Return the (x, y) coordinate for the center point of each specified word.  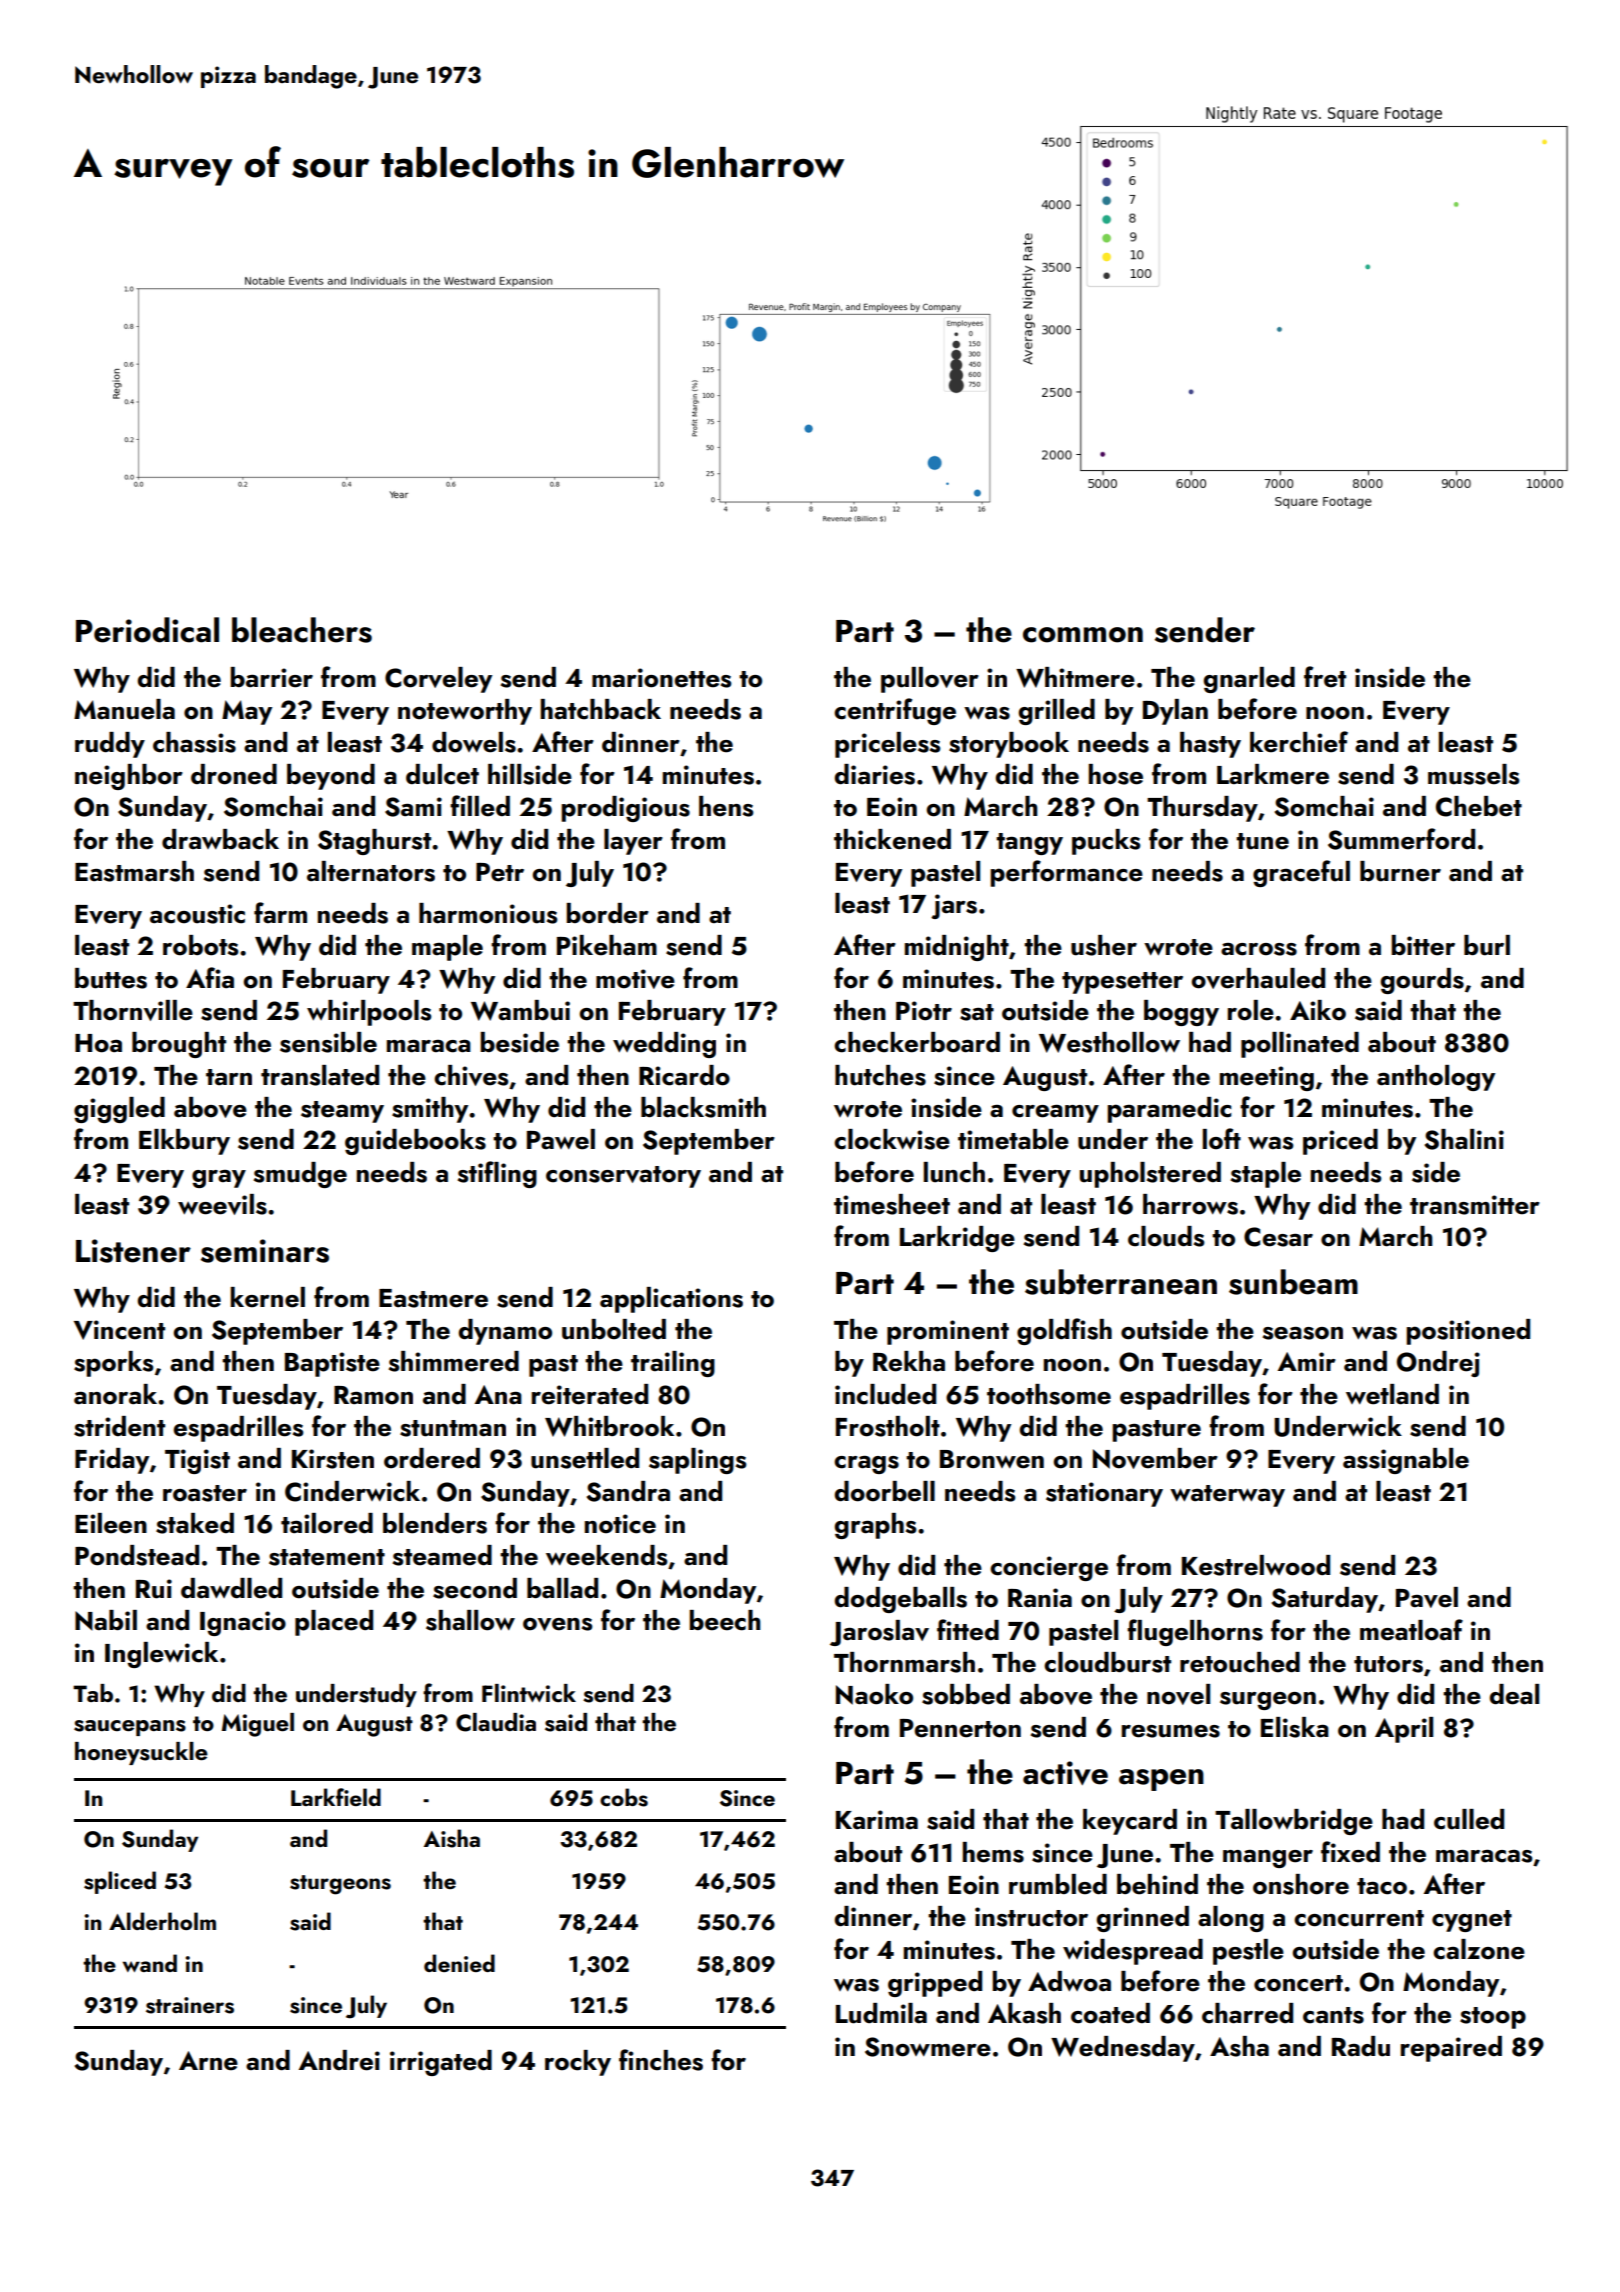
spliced (120, 1882)
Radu (1361, 2046)
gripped (935, 1984)
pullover (930, 680)
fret (1325, 677)
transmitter (1475, 1205)
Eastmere (433, 1298)
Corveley (438, 680)
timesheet (892, 1204)
